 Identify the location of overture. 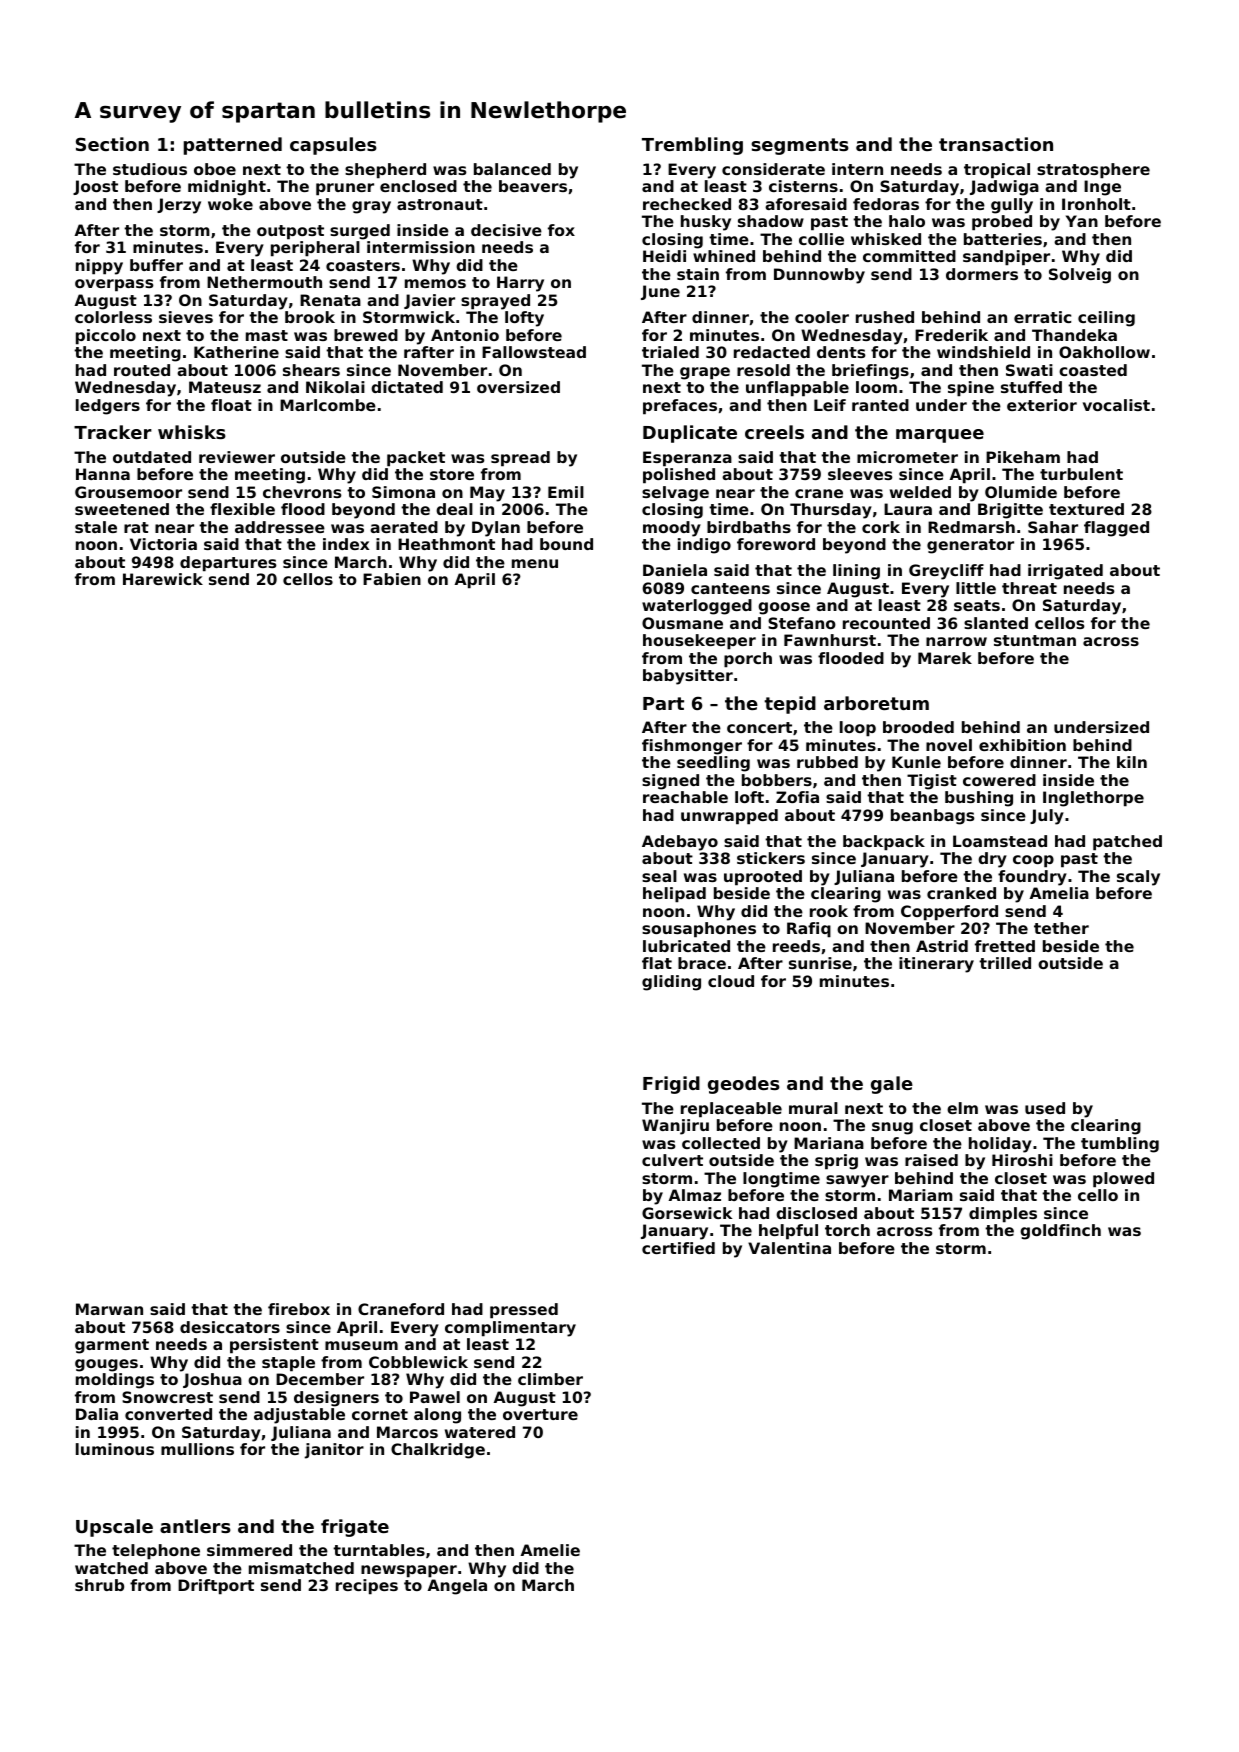
(540, 1414).
